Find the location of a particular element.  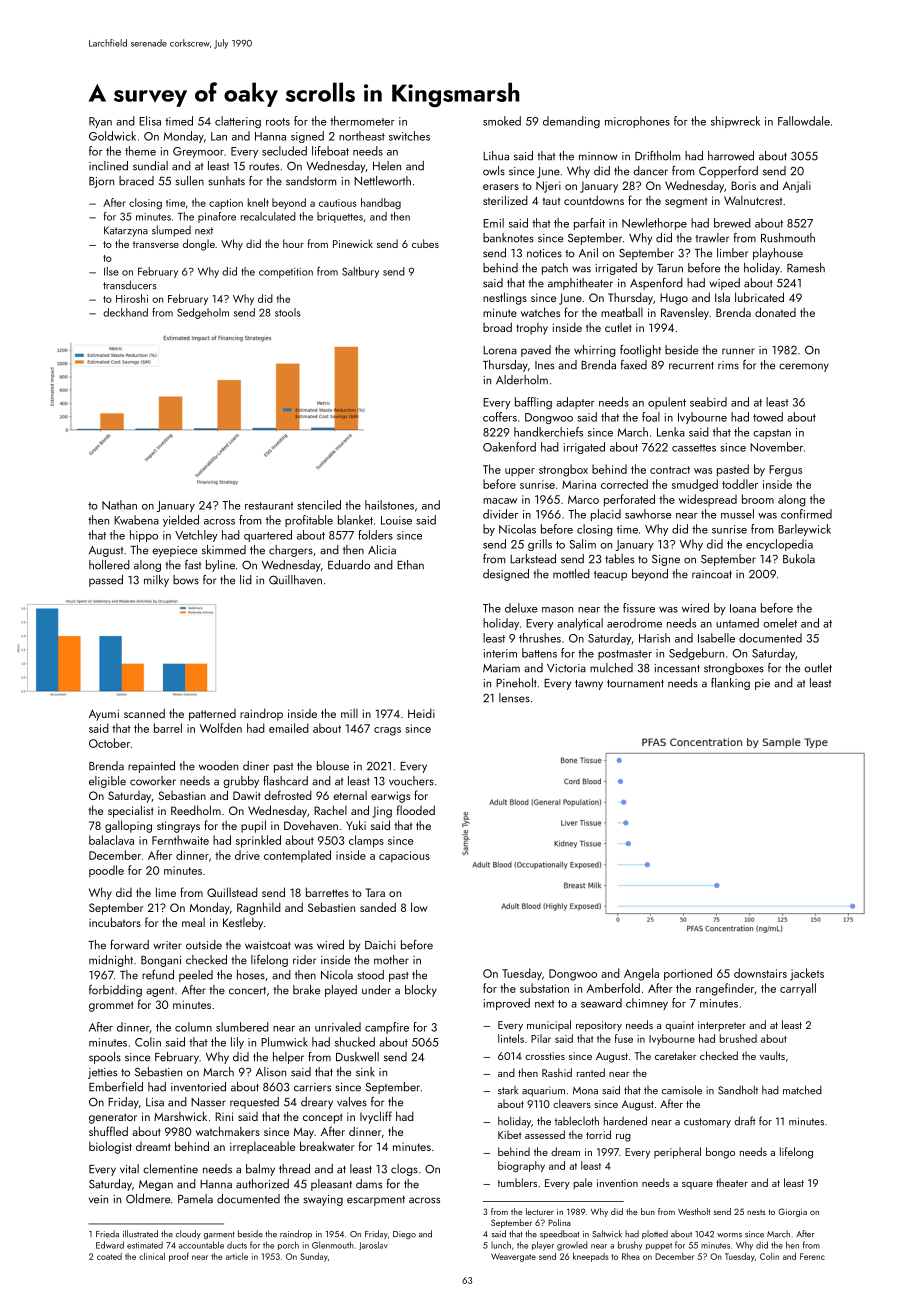

article is located at coordinates (237, 1256).
